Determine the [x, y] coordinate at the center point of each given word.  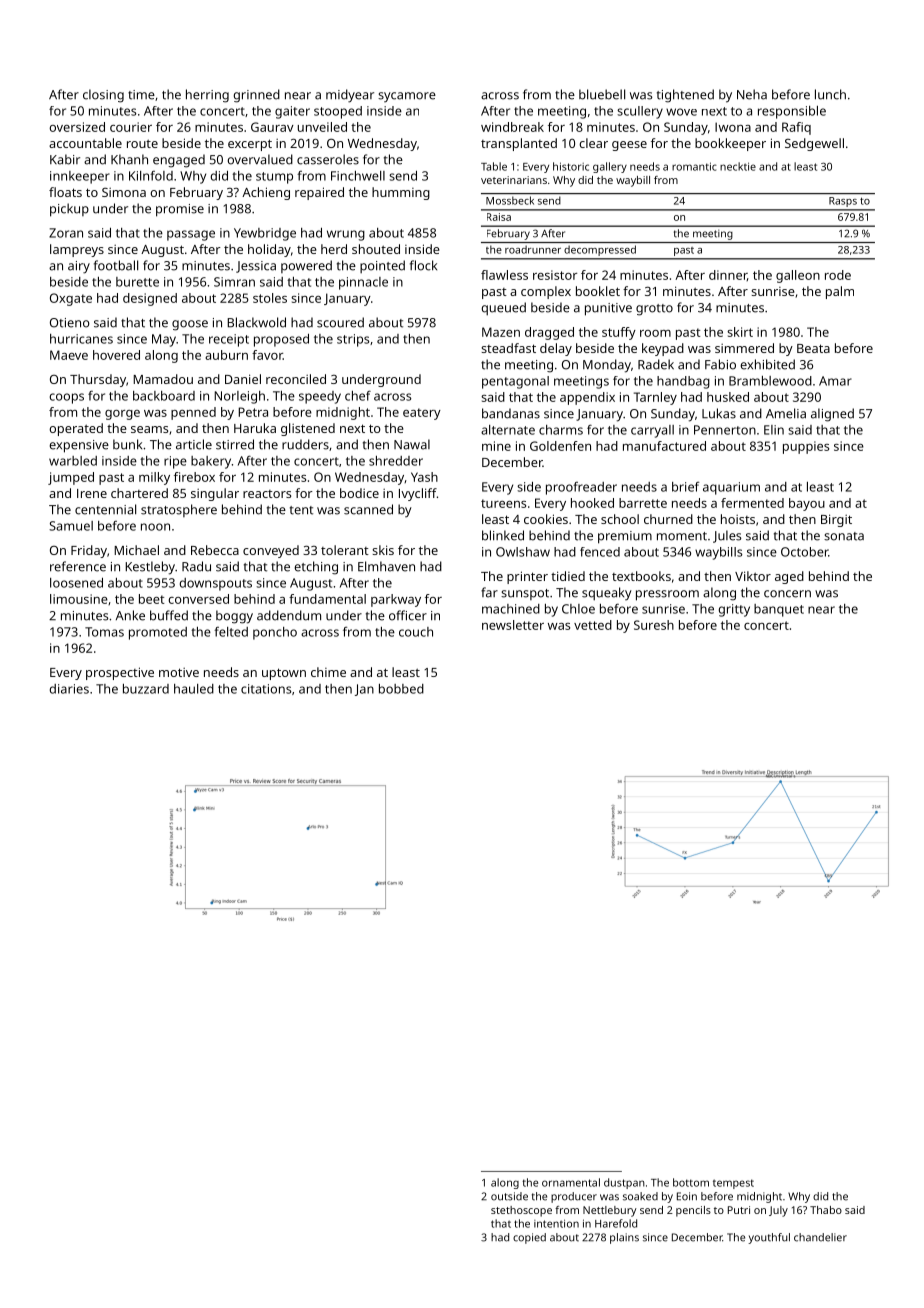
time [141, 95]
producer [574, 1197]
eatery [422, 414]
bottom [691, 1182]
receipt [229, 340]
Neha [752, 94]
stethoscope [521, 1211]
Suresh [654, 625]
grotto [654, 310]
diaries [69, 689]
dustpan [624, 1183]
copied [529, 1238]
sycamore [407, 97]
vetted [593, 625]
